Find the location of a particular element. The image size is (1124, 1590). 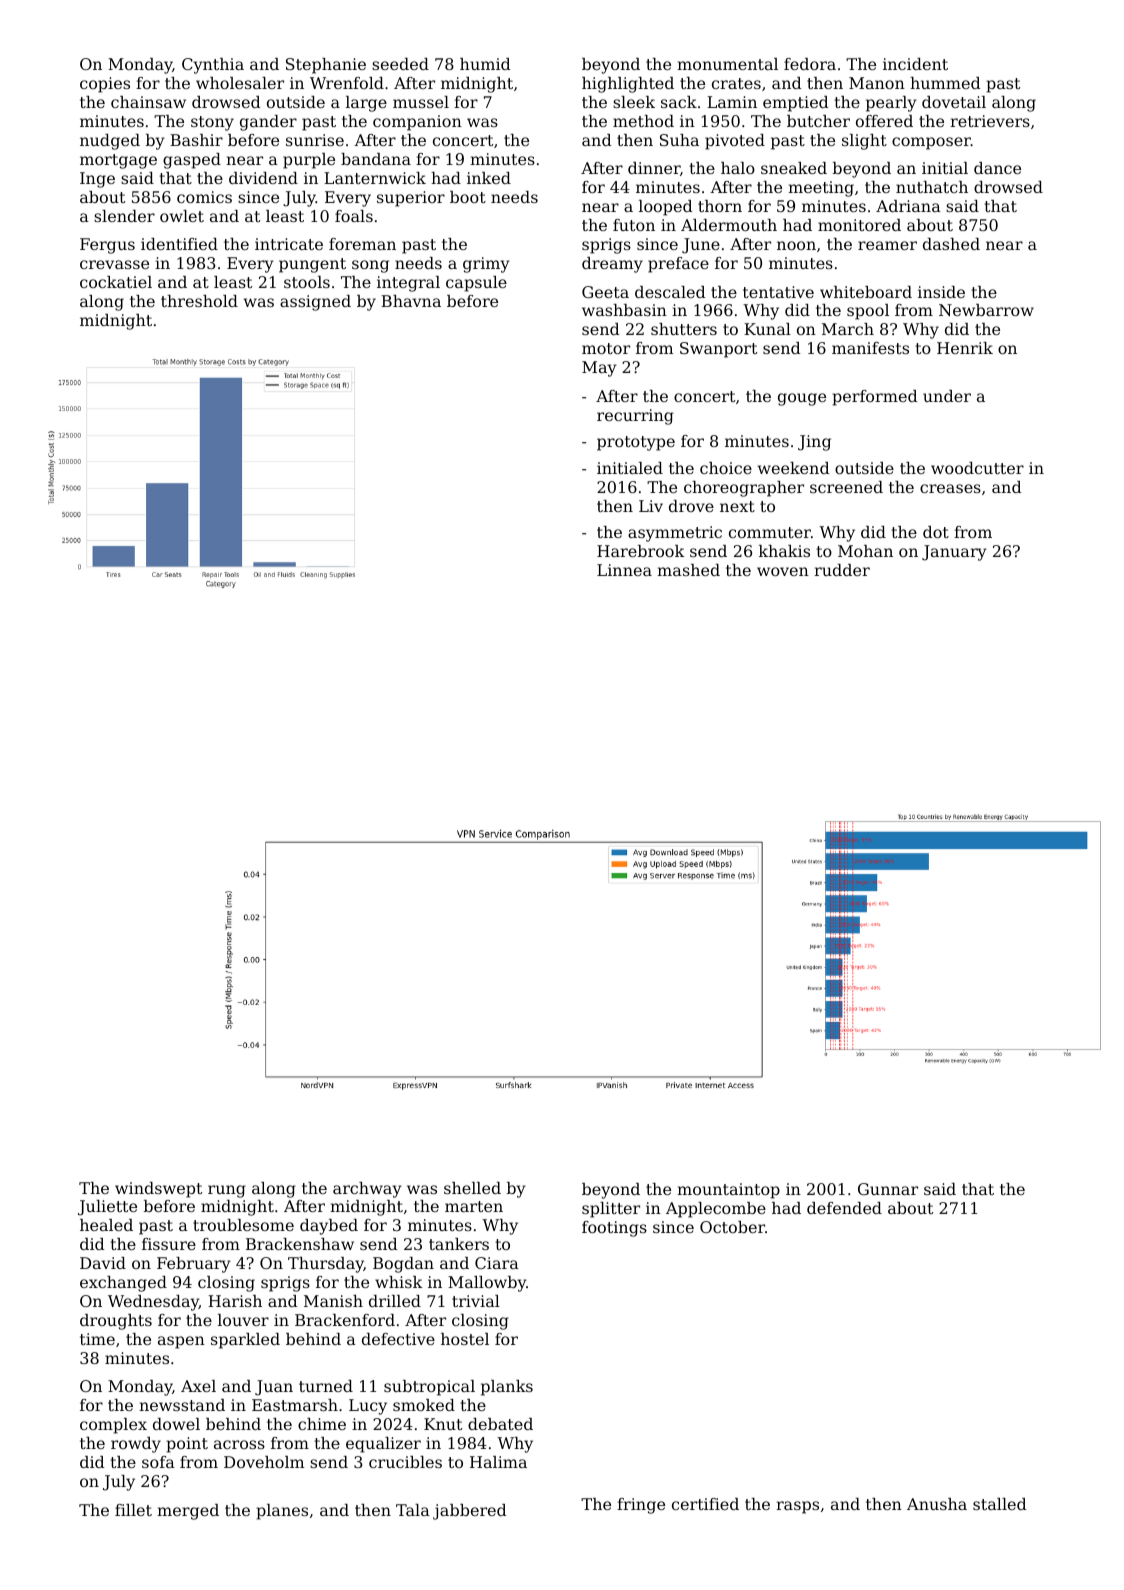

incident is located at coordinates (915, 64).
